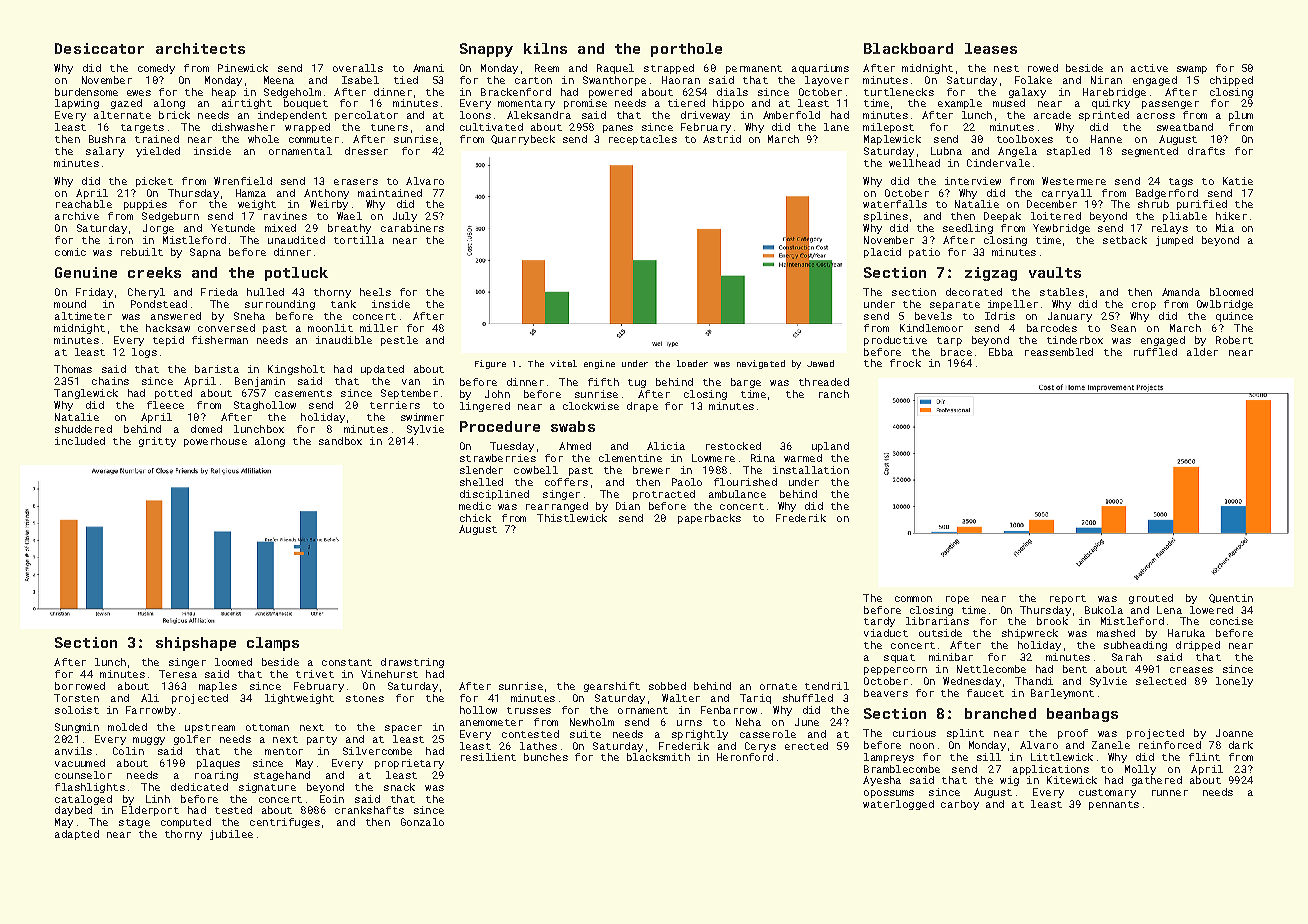  What do you see at coordinates (879, 622) in the document?
I see `tardy` at bounding box center [879, 622].
